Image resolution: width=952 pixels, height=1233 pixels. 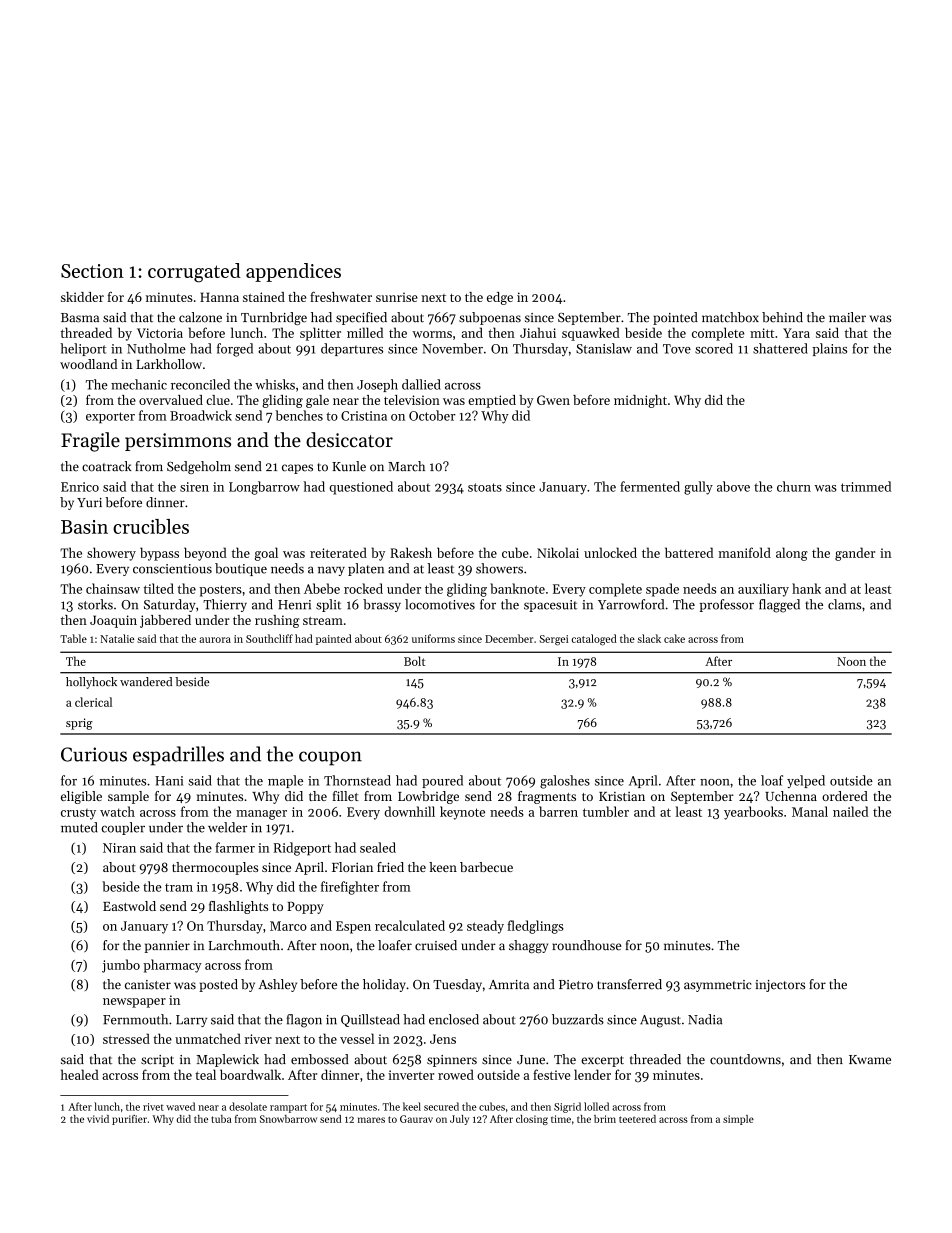 What do you see at coordinates (92, 271) in the page?
I see `Section` at bounding box center [92, 271].
